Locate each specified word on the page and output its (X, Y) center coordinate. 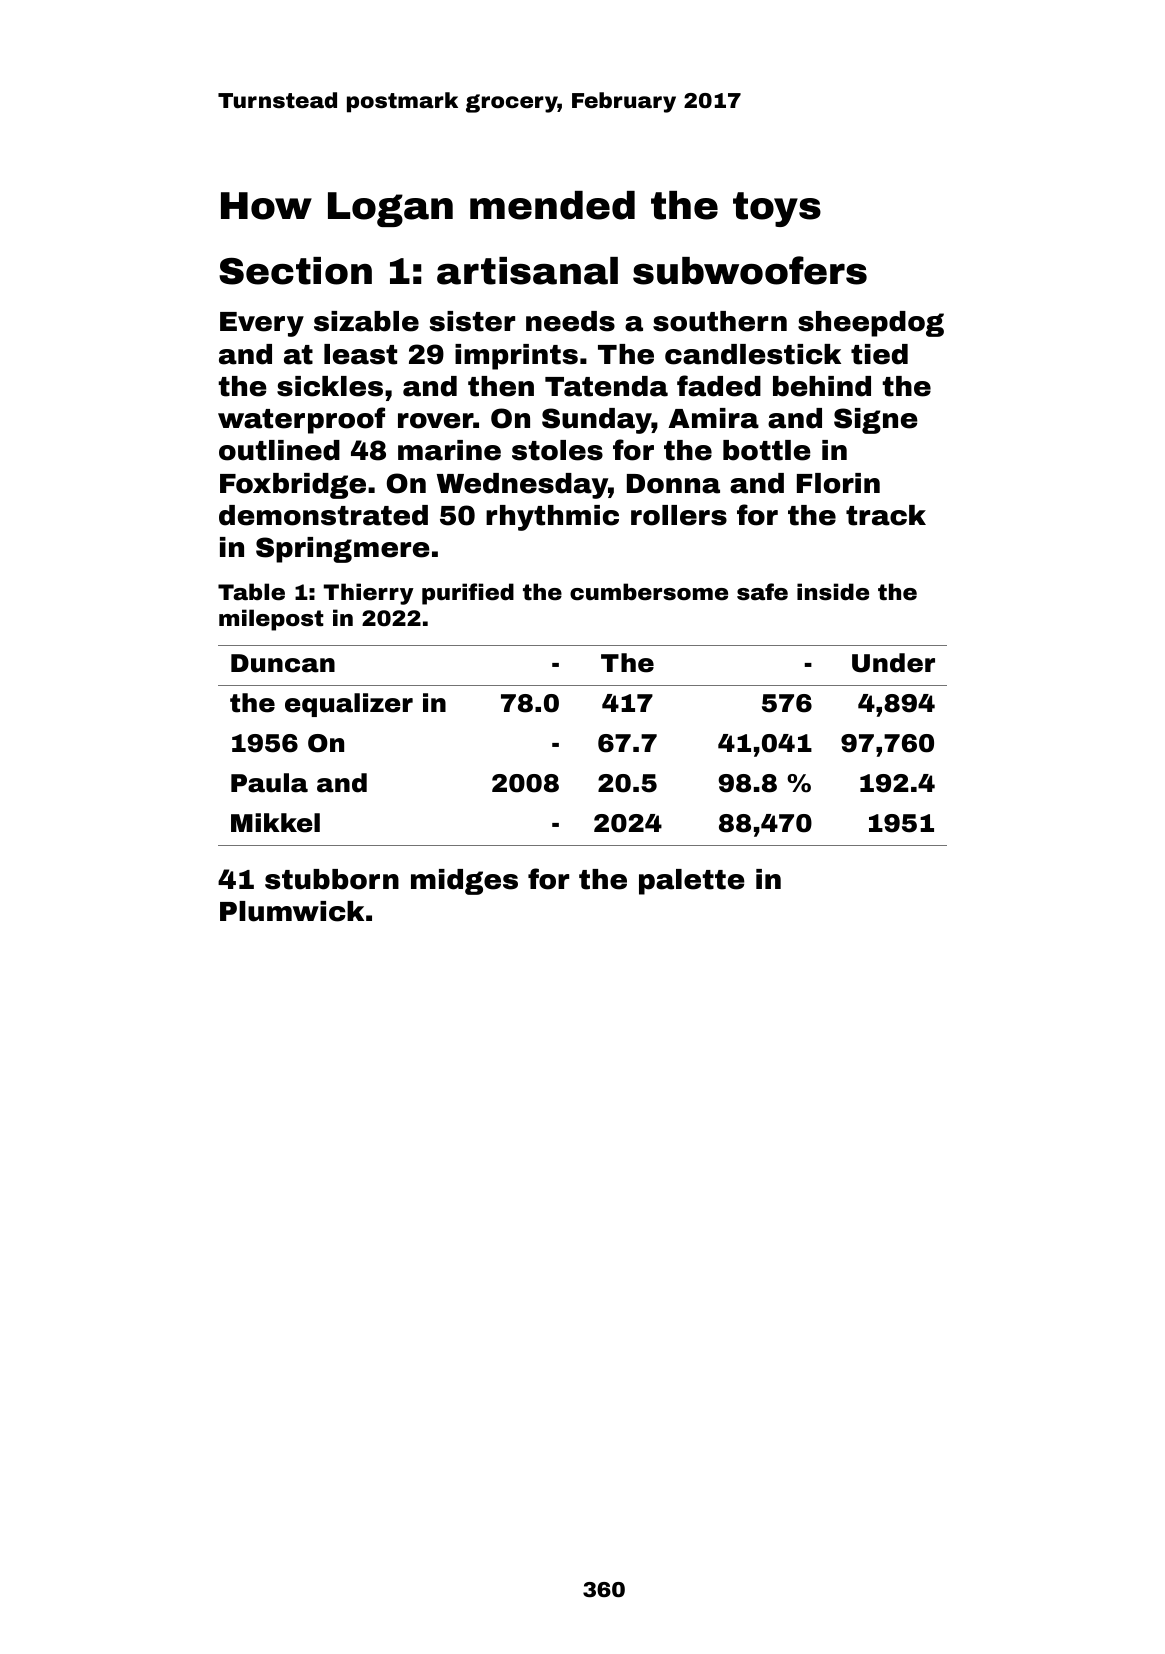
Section (295, 271)
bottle (767, 450)
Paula (269, 783)
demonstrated (323, 515)
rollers (679, 515)
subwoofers (750, 270)
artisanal (527, 271)
